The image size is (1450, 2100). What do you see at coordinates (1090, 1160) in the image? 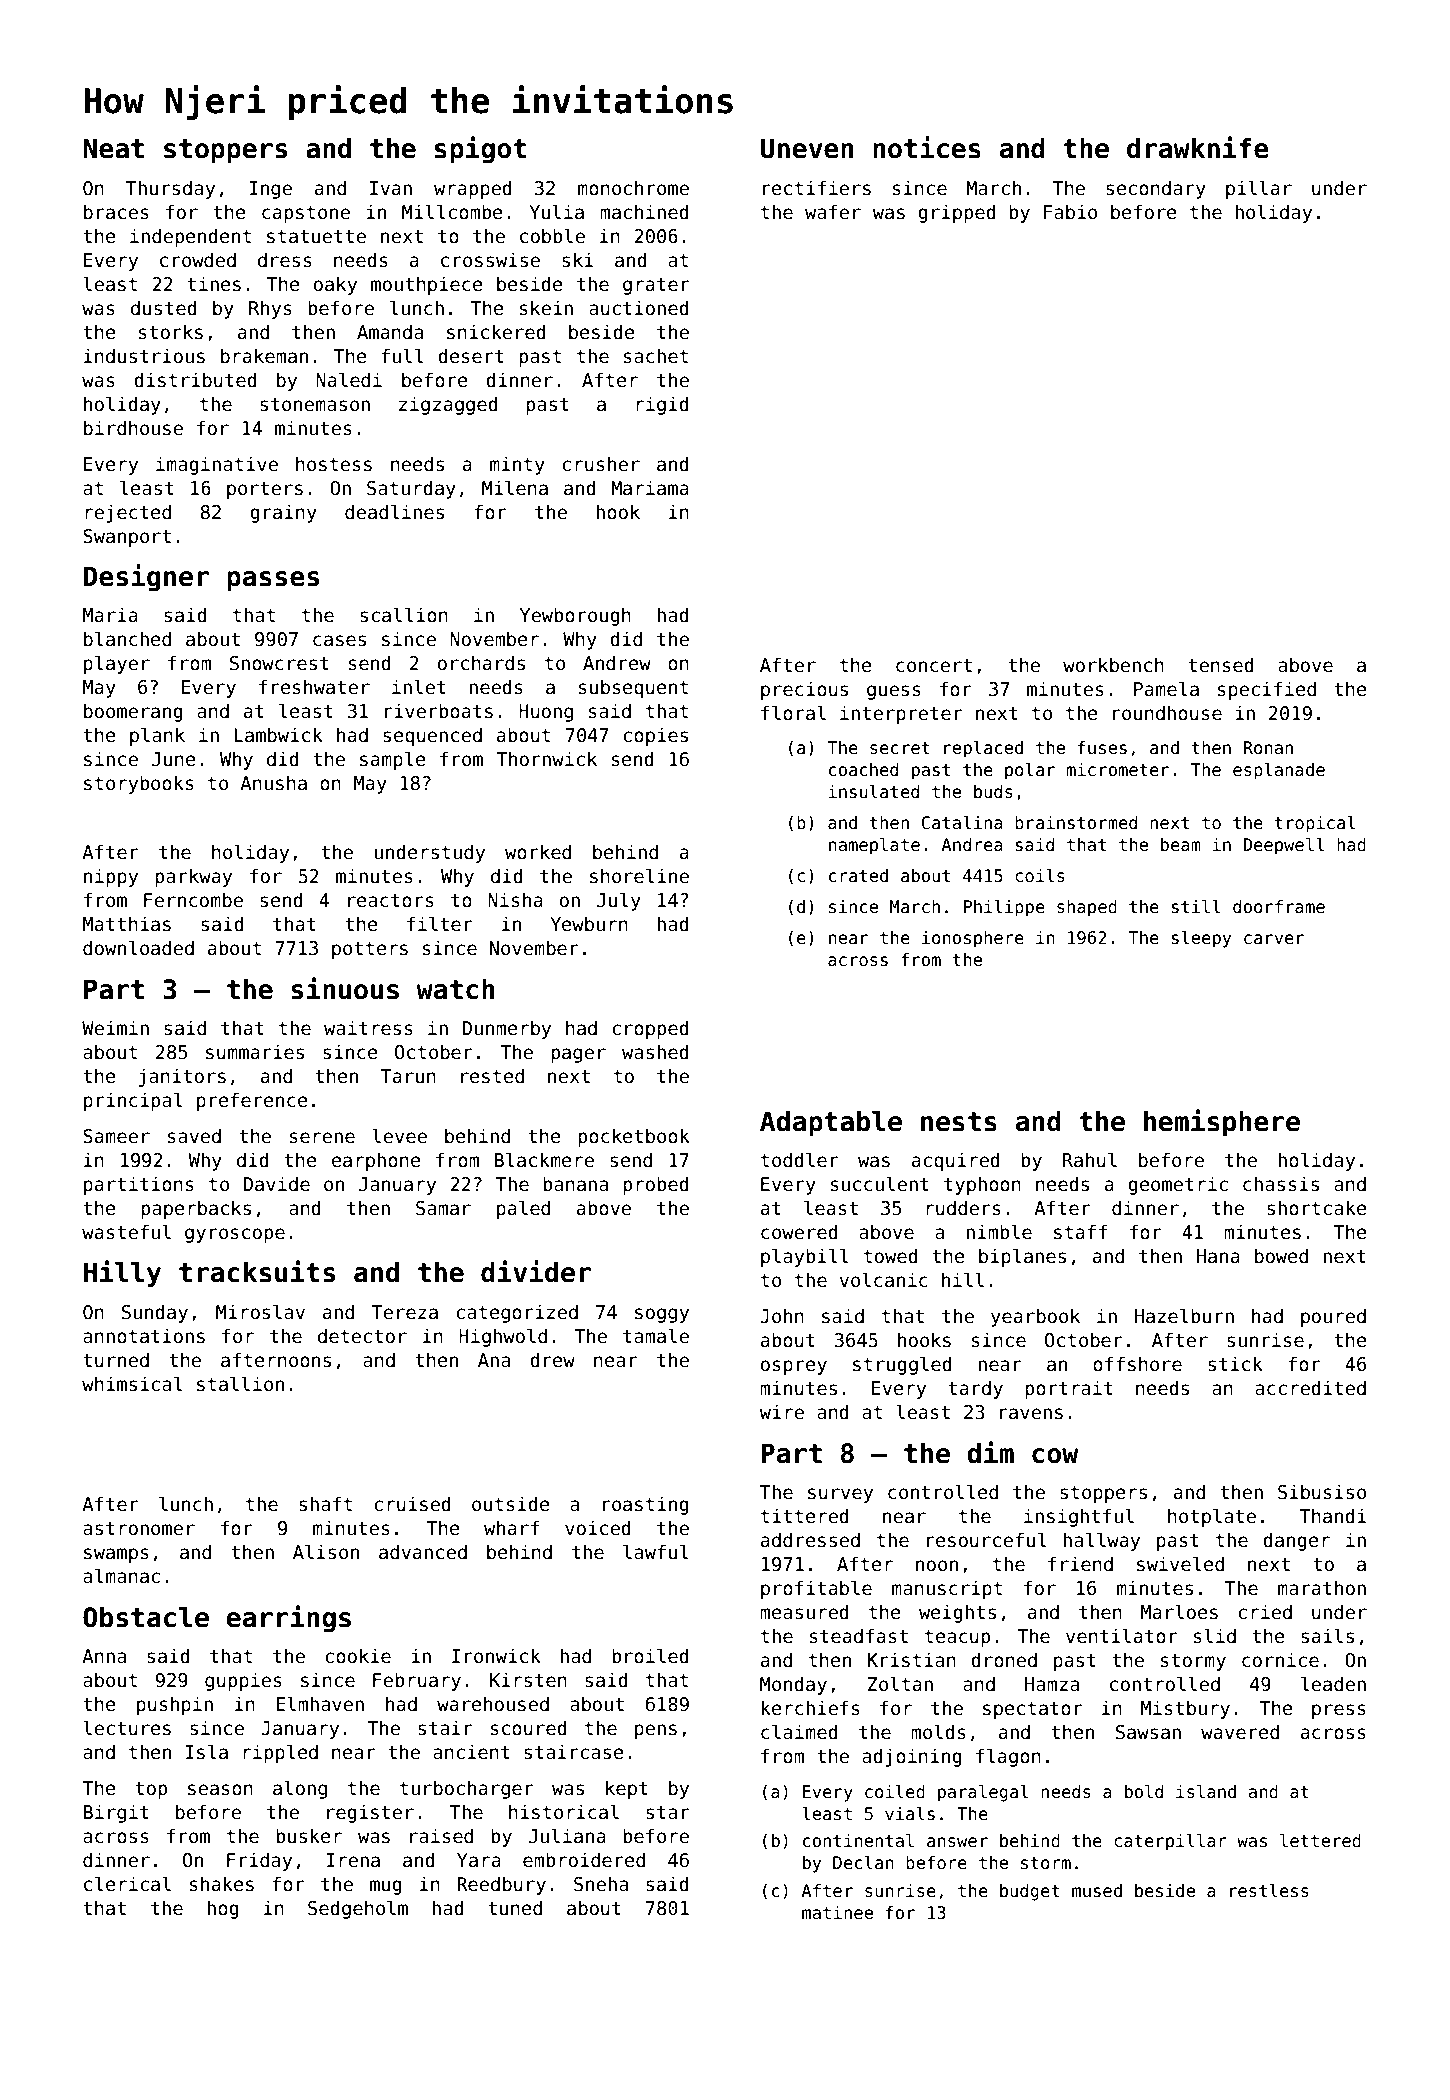
I see `Rahul` at bounding box center [1090, 1160].
